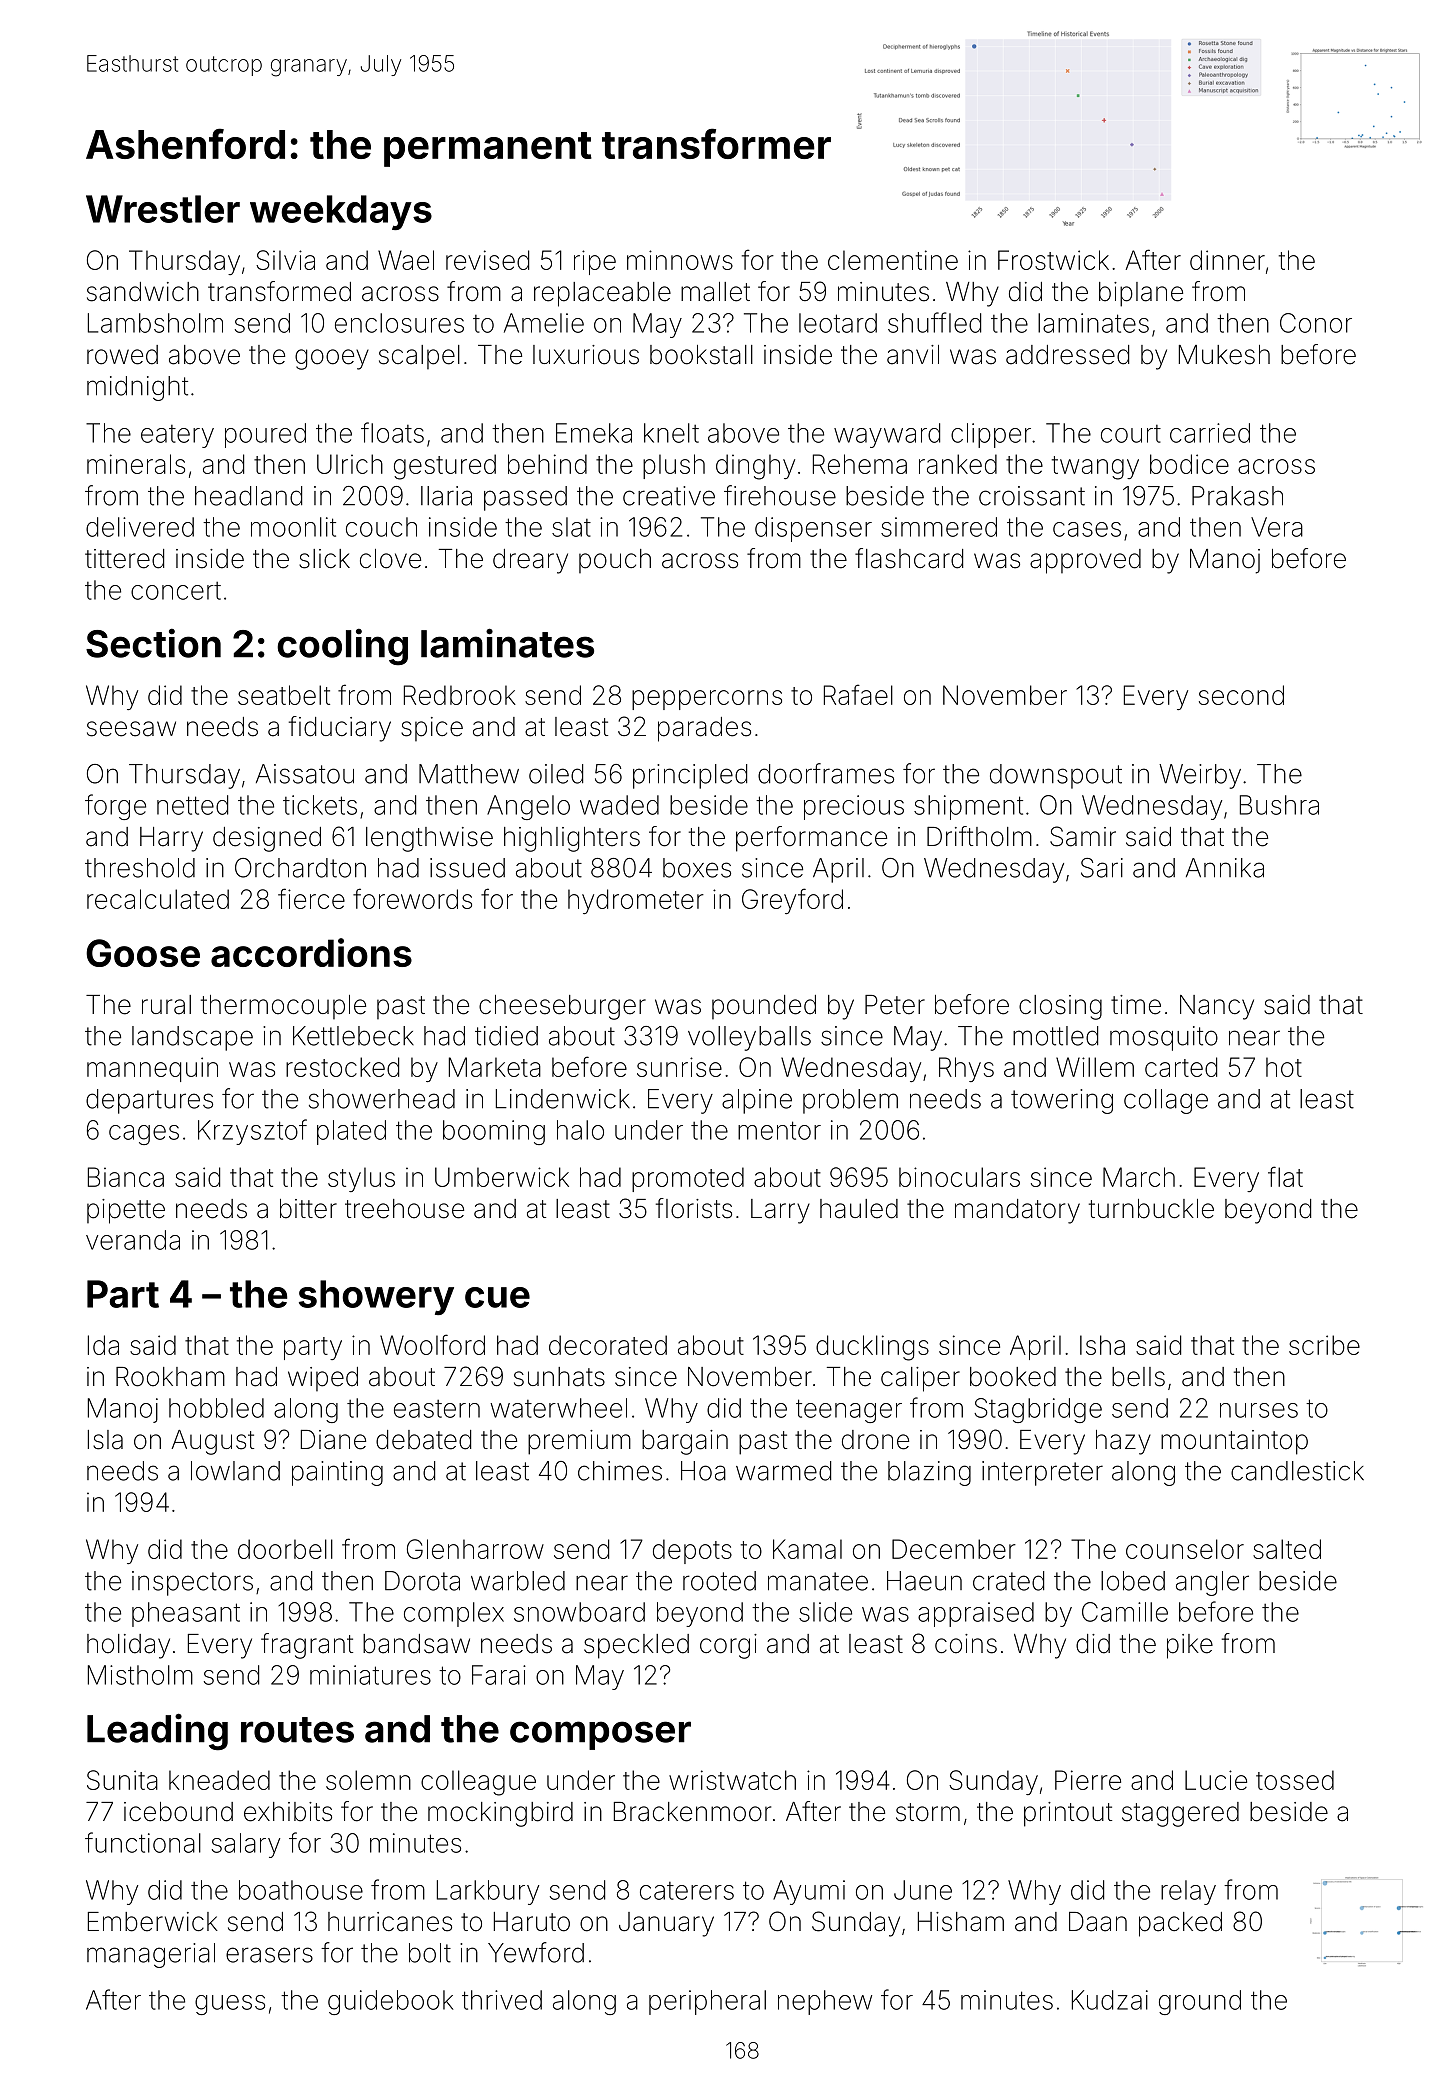 The height and width of the screenshot is (2100, 1450). What do you see at coordinates (707, 2002) in the screenshot?
I see `peripheral` at bounding box center [707, 2002].
